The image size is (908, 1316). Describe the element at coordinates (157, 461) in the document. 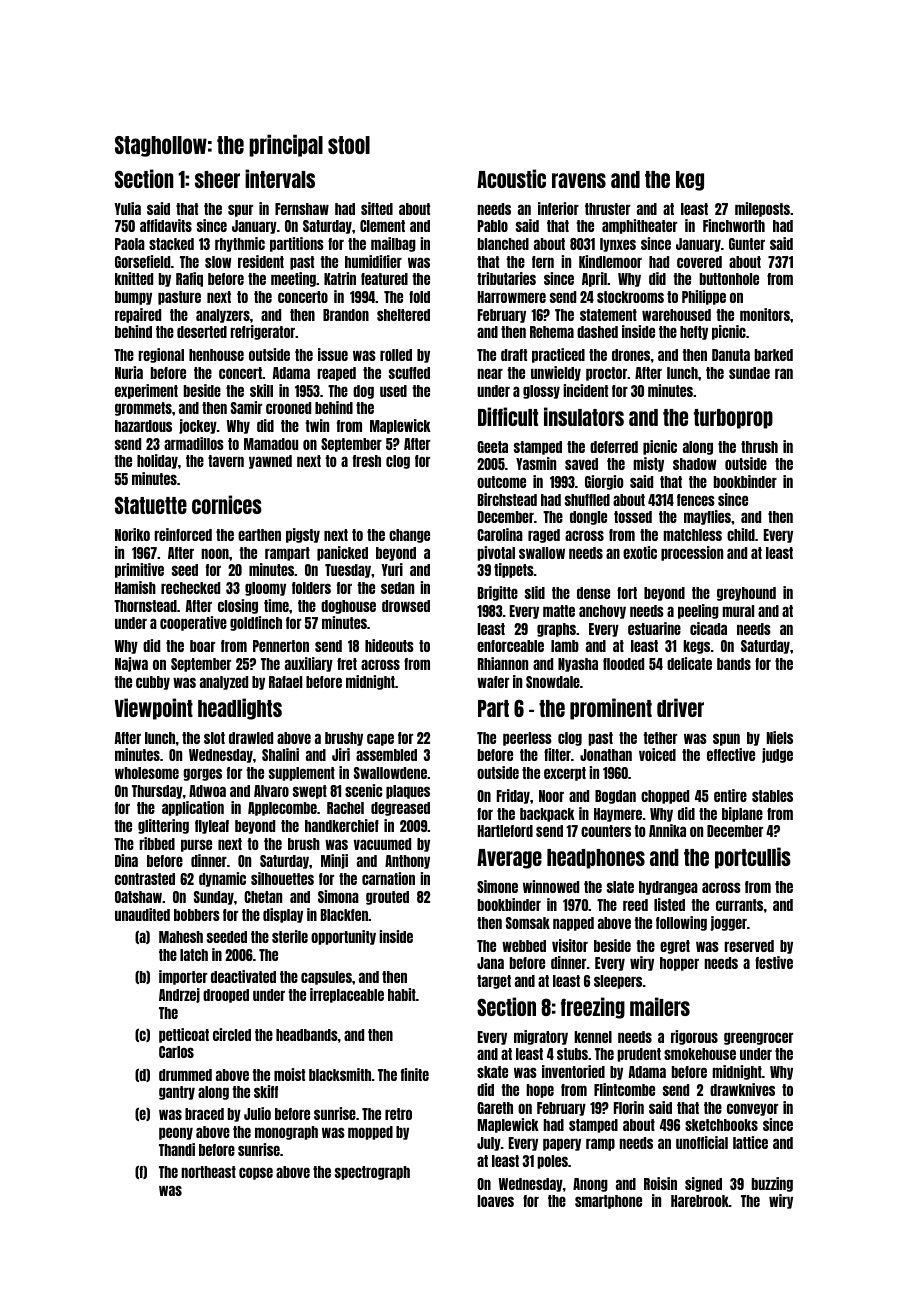

I see `holiday` at that location.
